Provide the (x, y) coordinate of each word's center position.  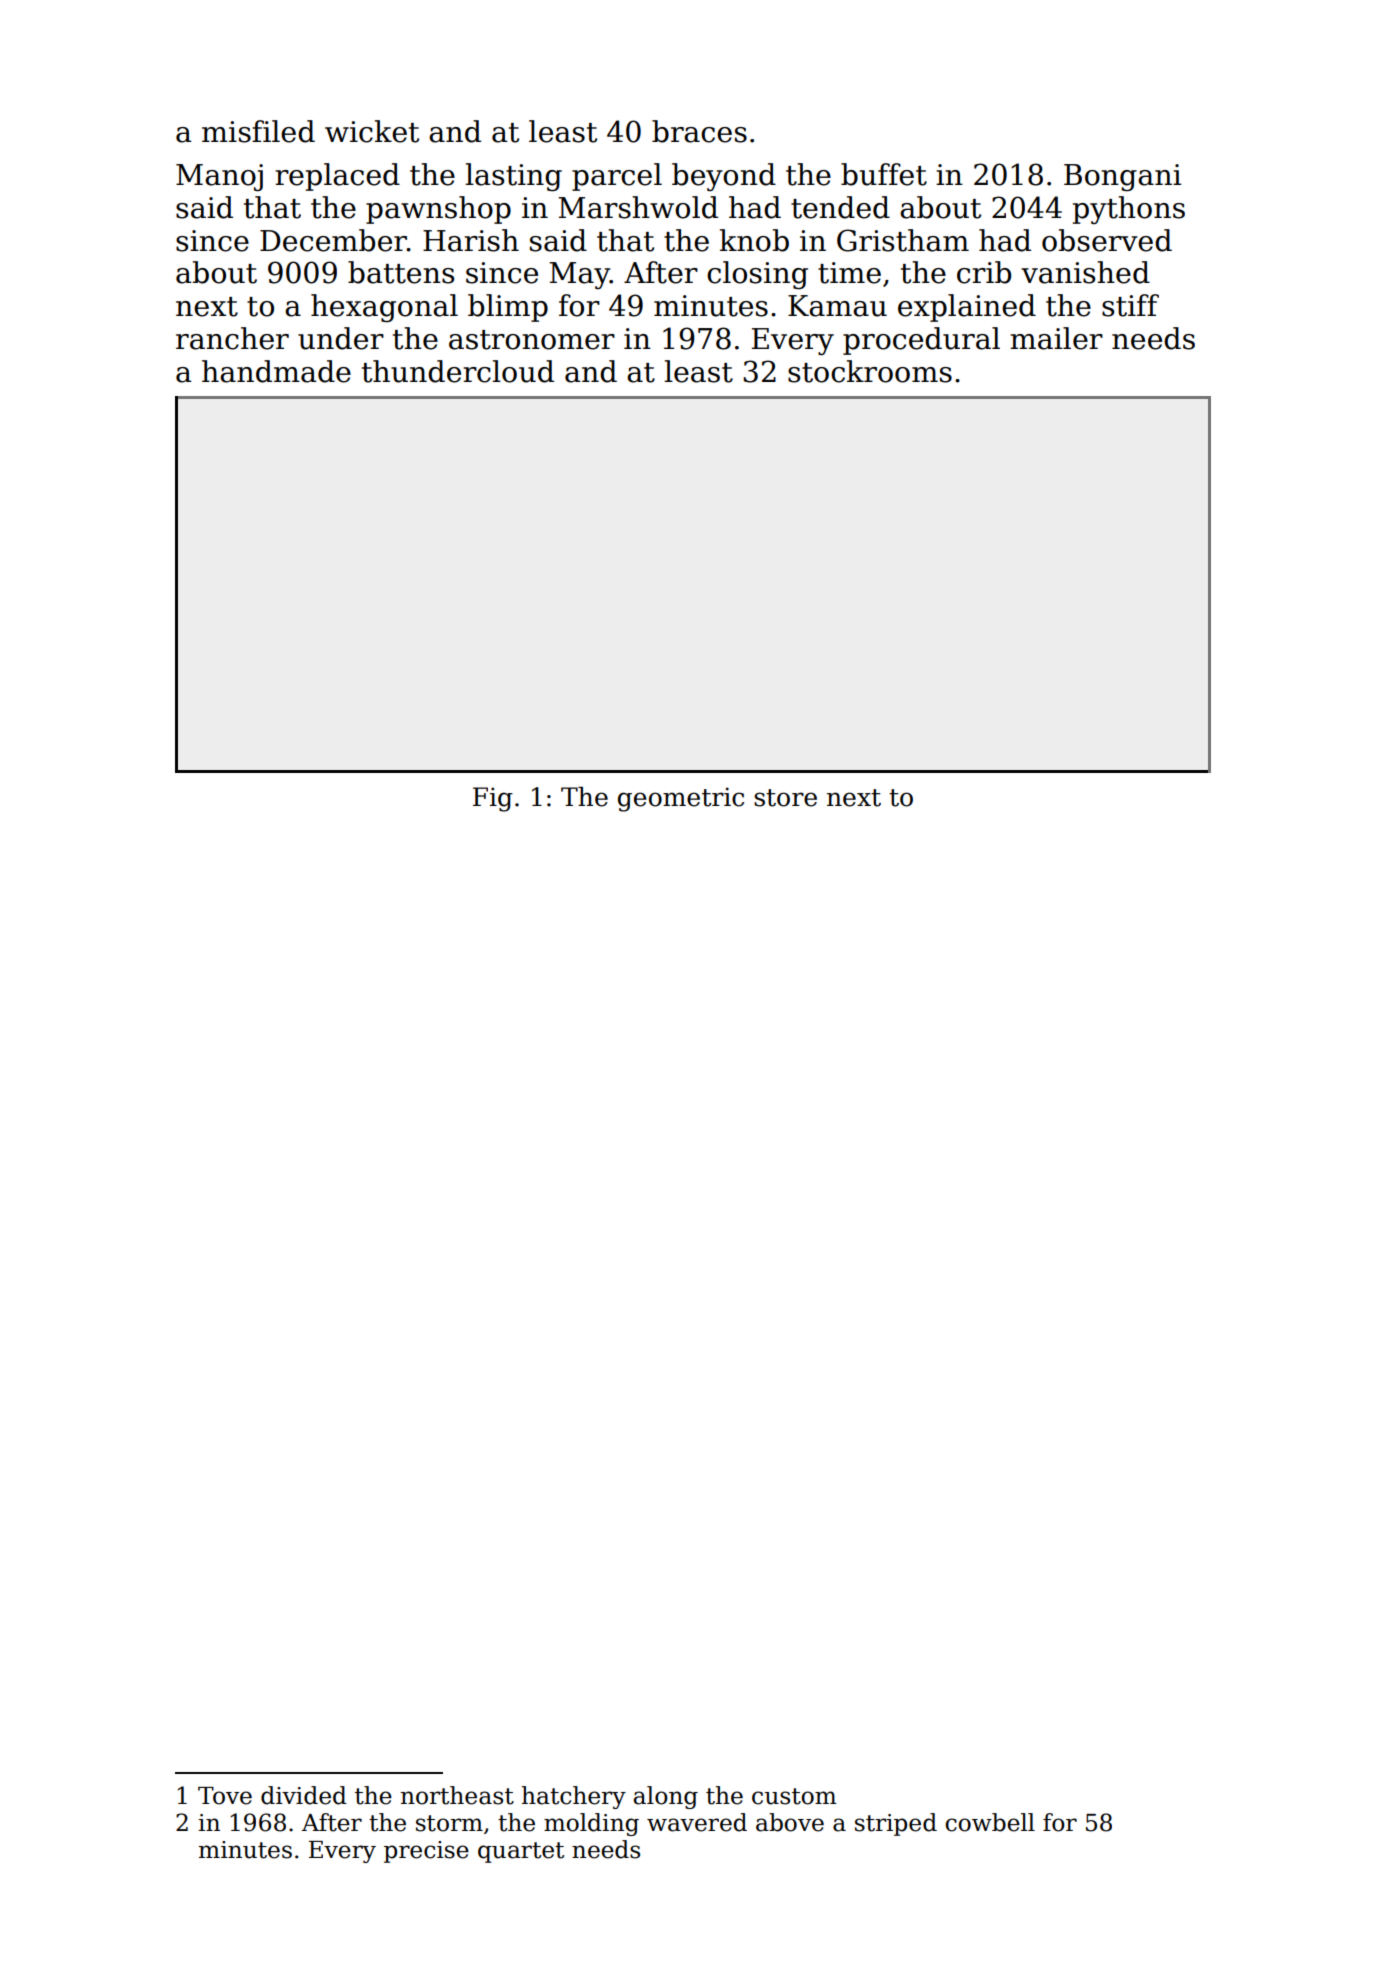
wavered (697, 1822)
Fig (493, 799)
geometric (681, 799)
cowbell (990, 1822)
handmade (276, 371)
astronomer (532, 340)
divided (304, 1795)
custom (794, 1796)
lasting (513, 177)
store (785, 798)
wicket (372, 131)
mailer (1056, 338)
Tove (225, 1796)
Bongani (1122, 178)
